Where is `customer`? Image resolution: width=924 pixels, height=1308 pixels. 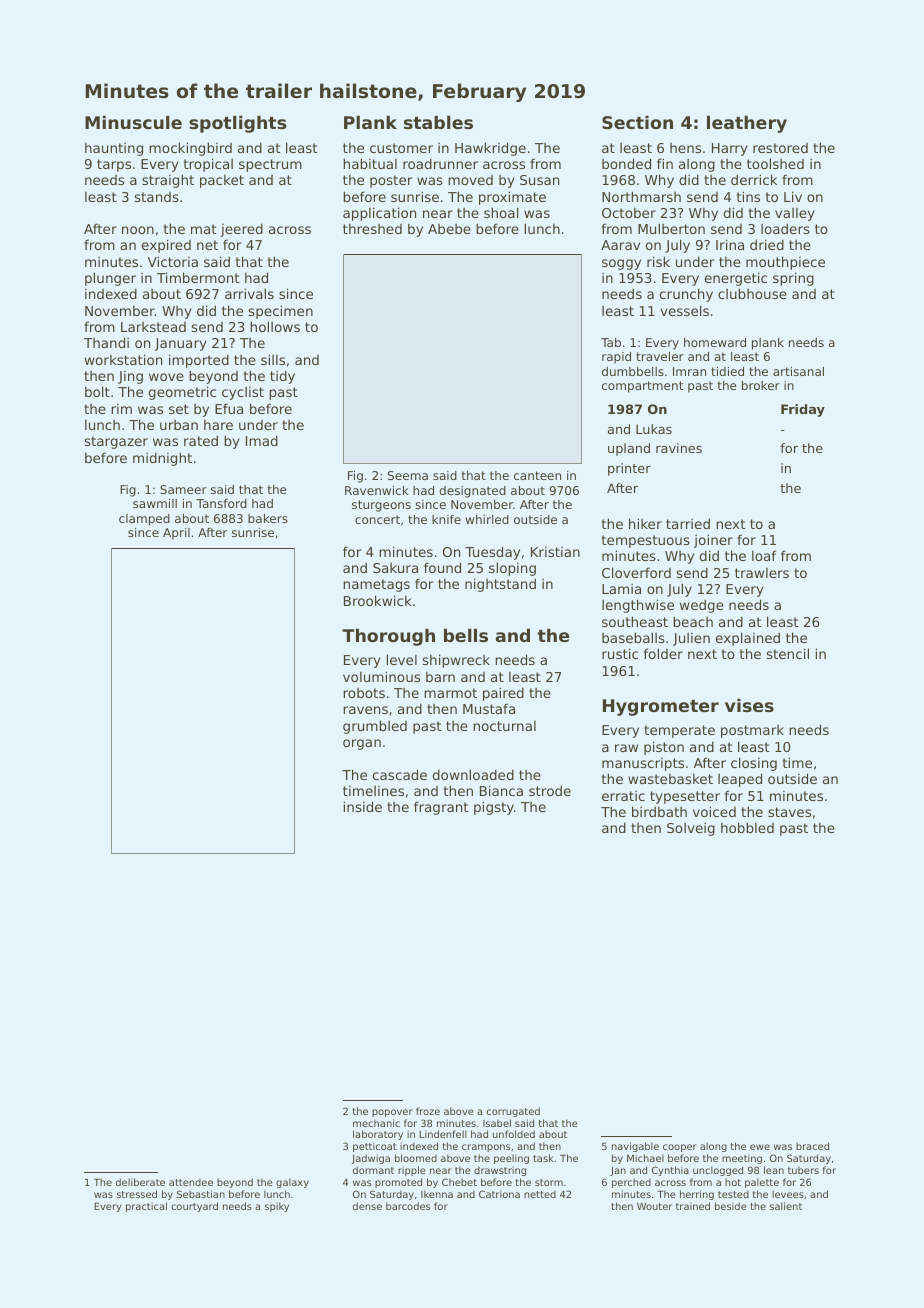
customer is located at coordinates (401, 148).
